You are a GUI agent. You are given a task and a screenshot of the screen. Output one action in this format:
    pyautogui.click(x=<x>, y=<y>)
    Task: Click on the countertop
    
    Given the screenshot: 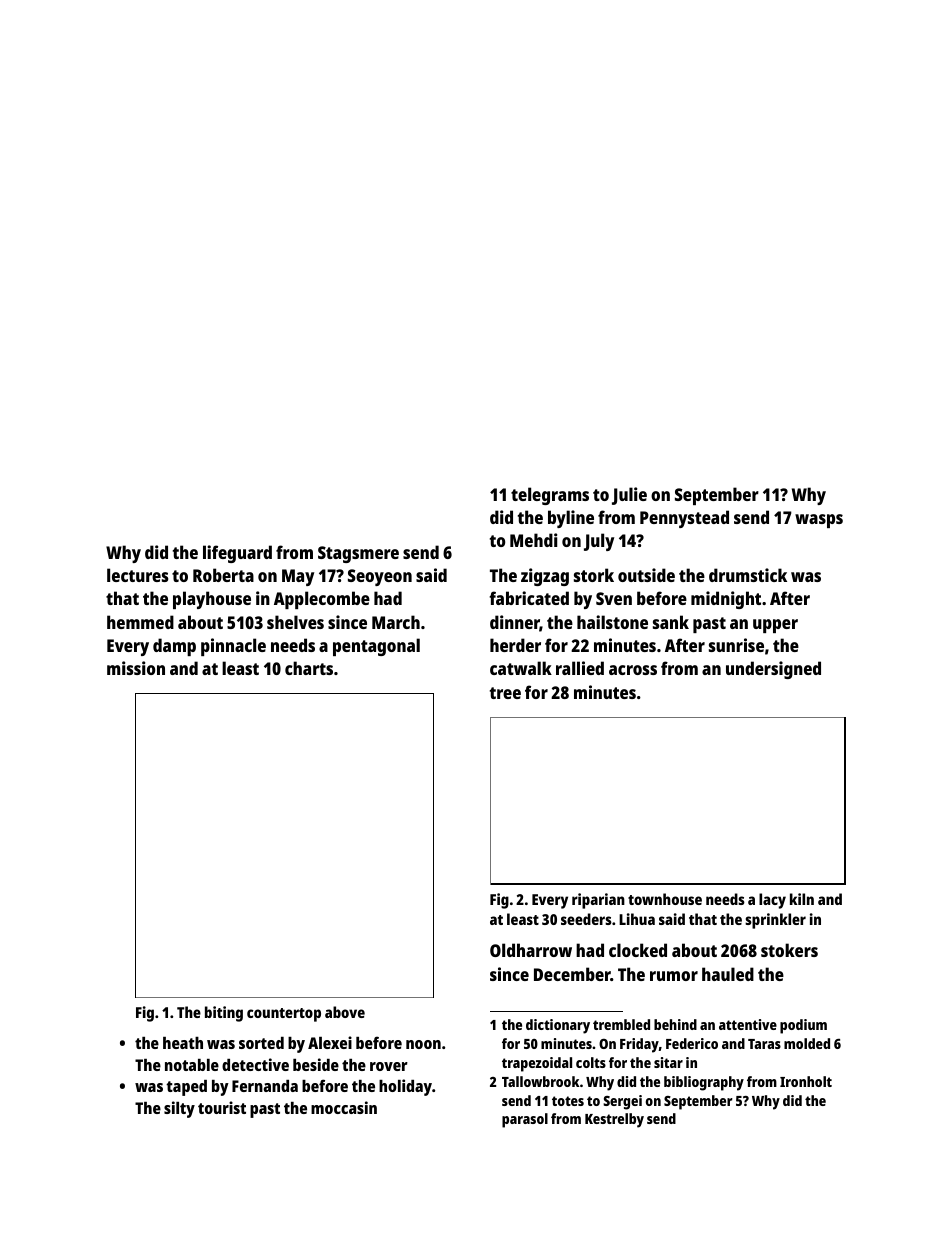 What is the action you would take?
    pyautogui.click(x=284, y=1015)
